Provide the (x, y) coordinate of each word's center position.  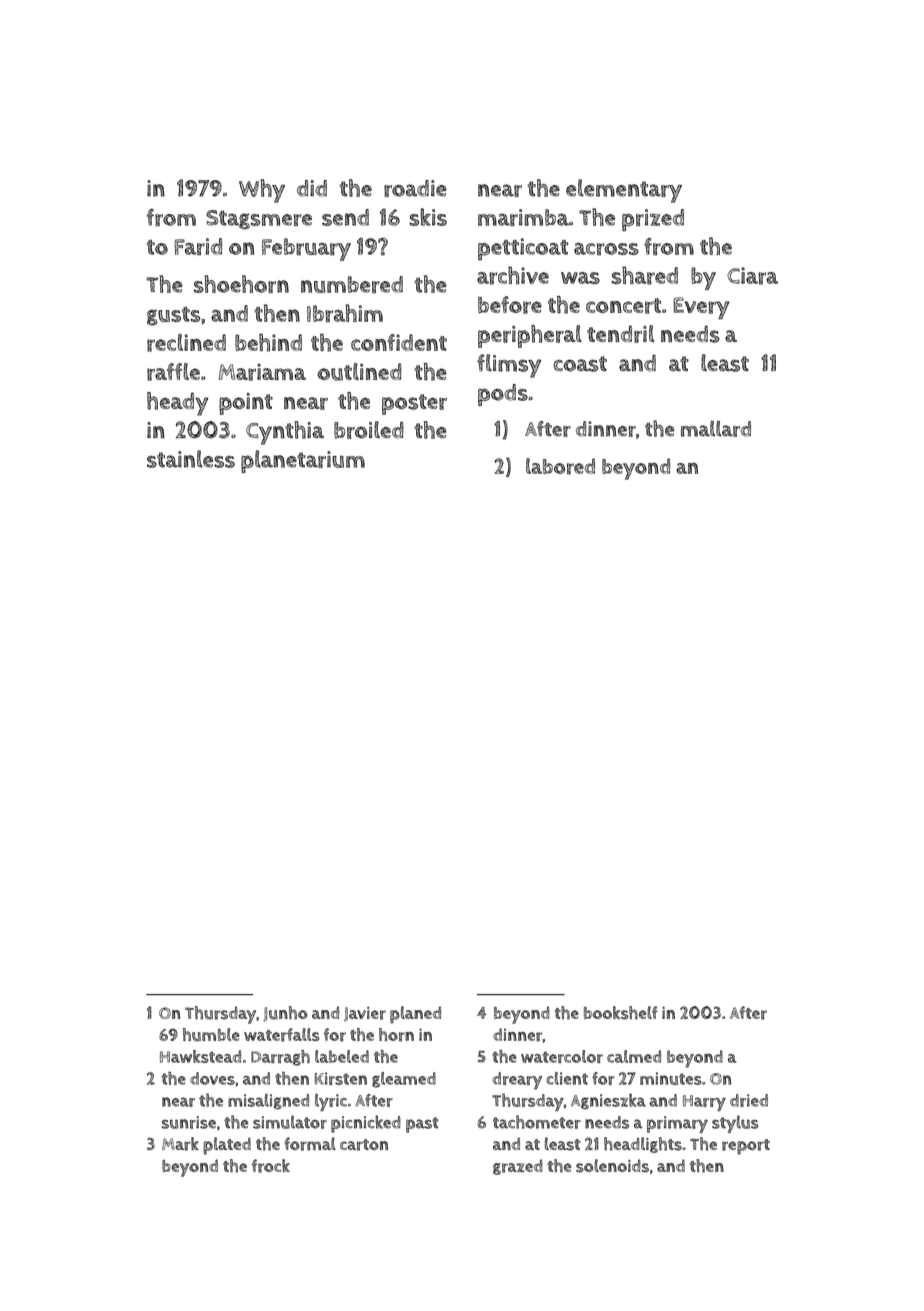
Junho (285, 1014)
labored (560, 466)
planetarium (303, 461)
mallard (716, 428)
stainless (191, 459)
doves (212, 1078)
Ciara (752, 276)
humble (211, 1035)
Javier (365, 1014)
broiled (369, 430)
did (312, 188)
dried (749, 1100)
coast (580, 364)
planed (415, 1015)
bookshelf (621, 1013)
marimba (523, 217)
